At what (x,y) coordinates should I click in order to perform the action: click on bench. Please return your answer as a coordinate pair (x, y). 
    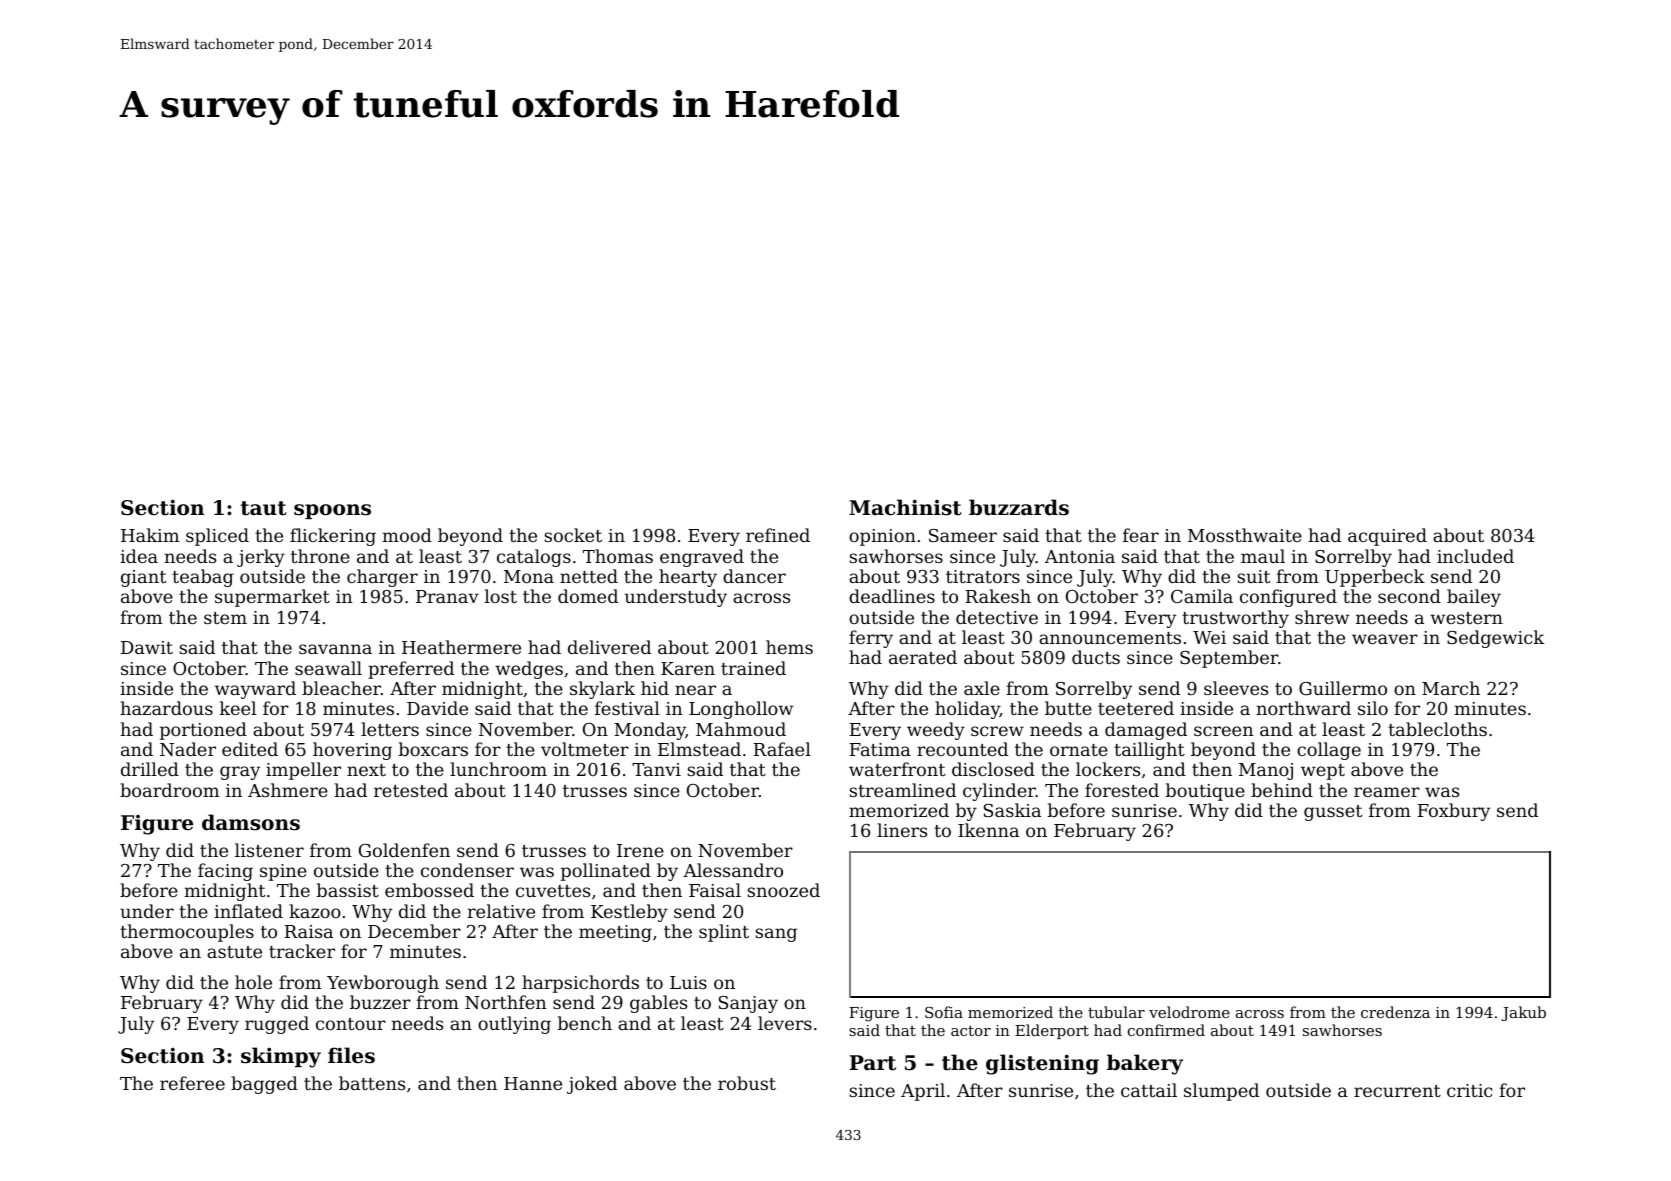
    Looking at the image, I should click on (585, 1023).
